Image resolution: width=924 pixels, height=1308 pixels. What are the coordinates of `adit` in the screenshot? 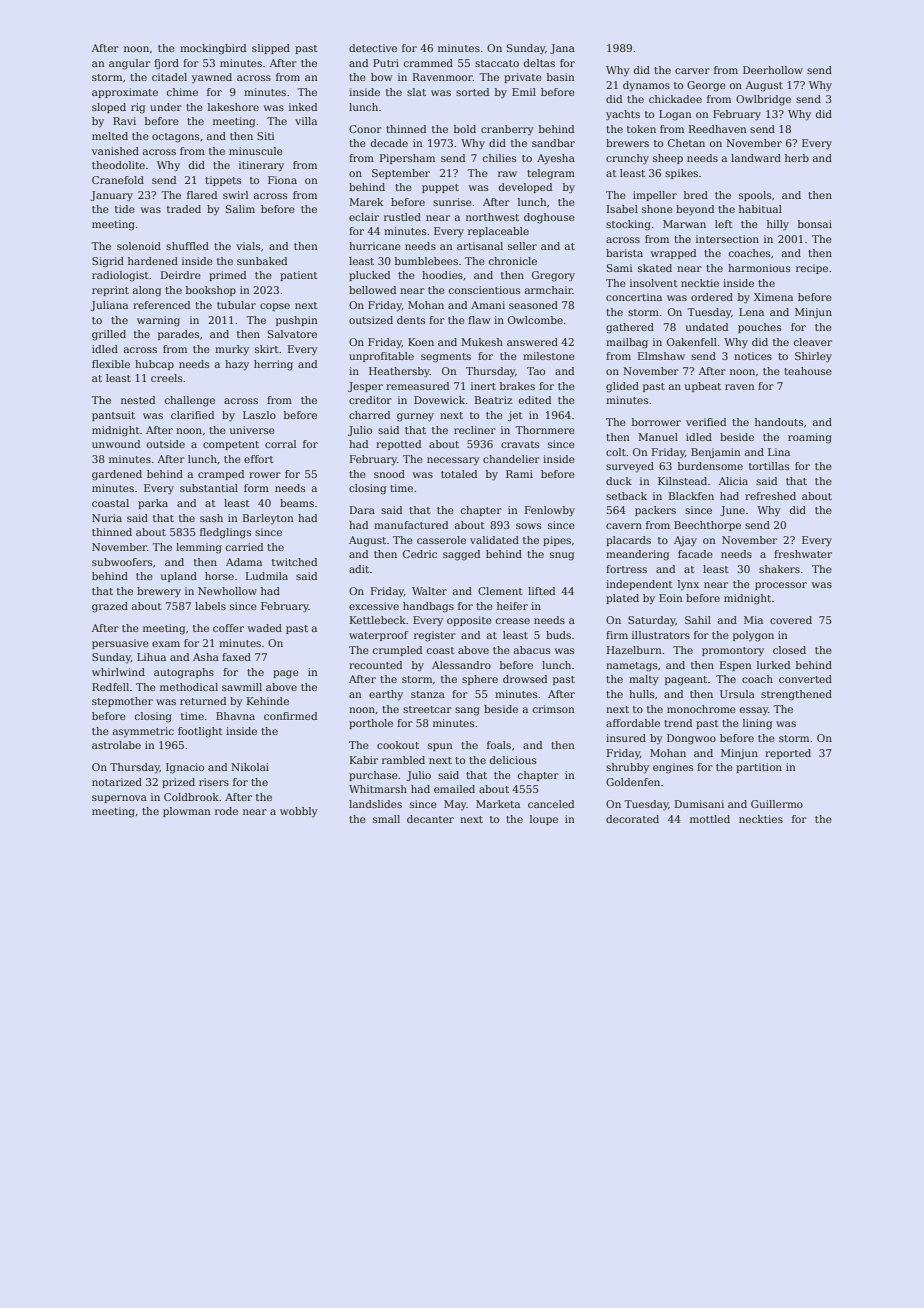 It's located at (359, 569).
